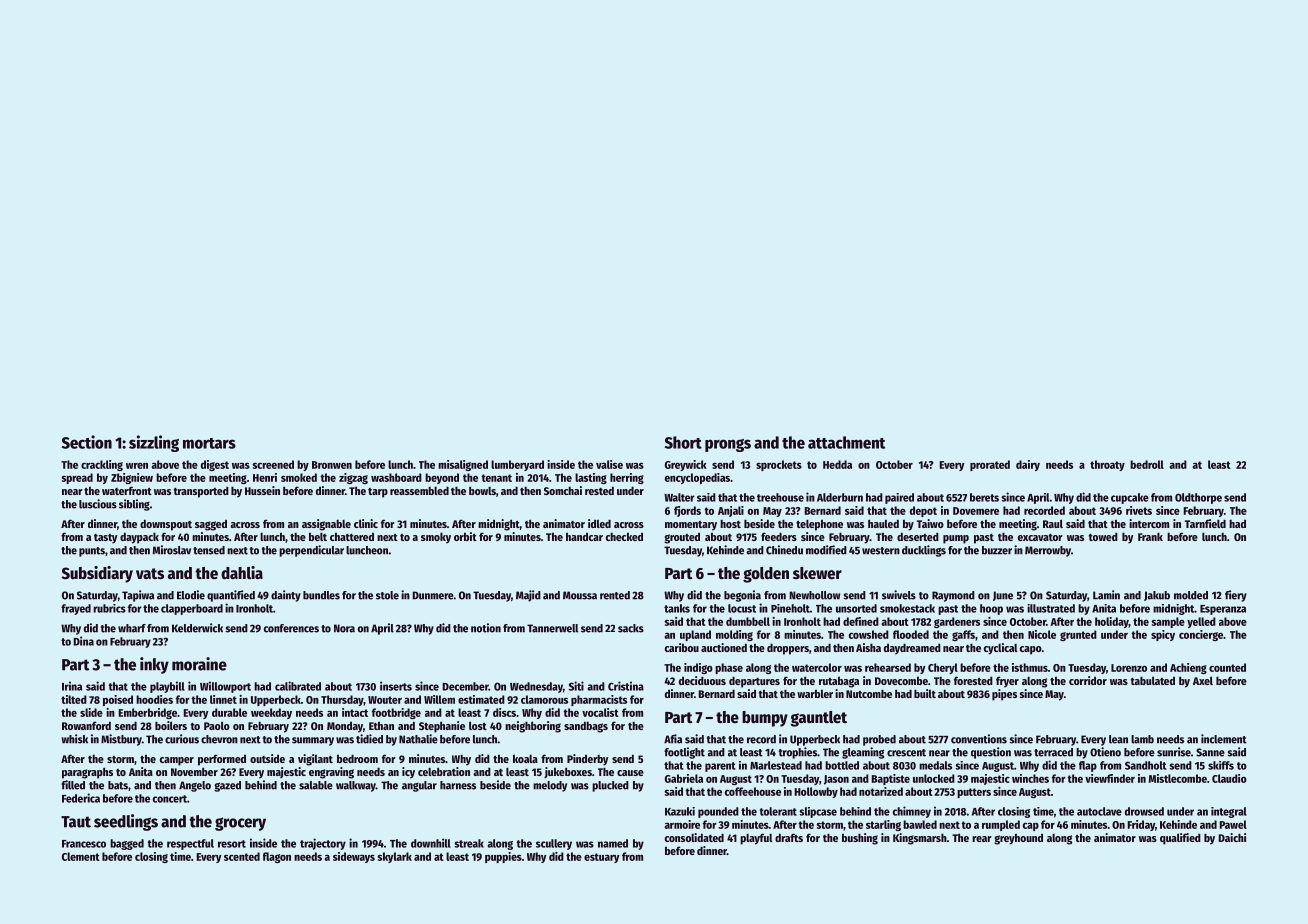 Image resolution: width=1308 pixels, height=924 pixels. What do you see at coordinates (91, 712) in the screenshot?
I see `slide` at bounding box center [91, 712].
